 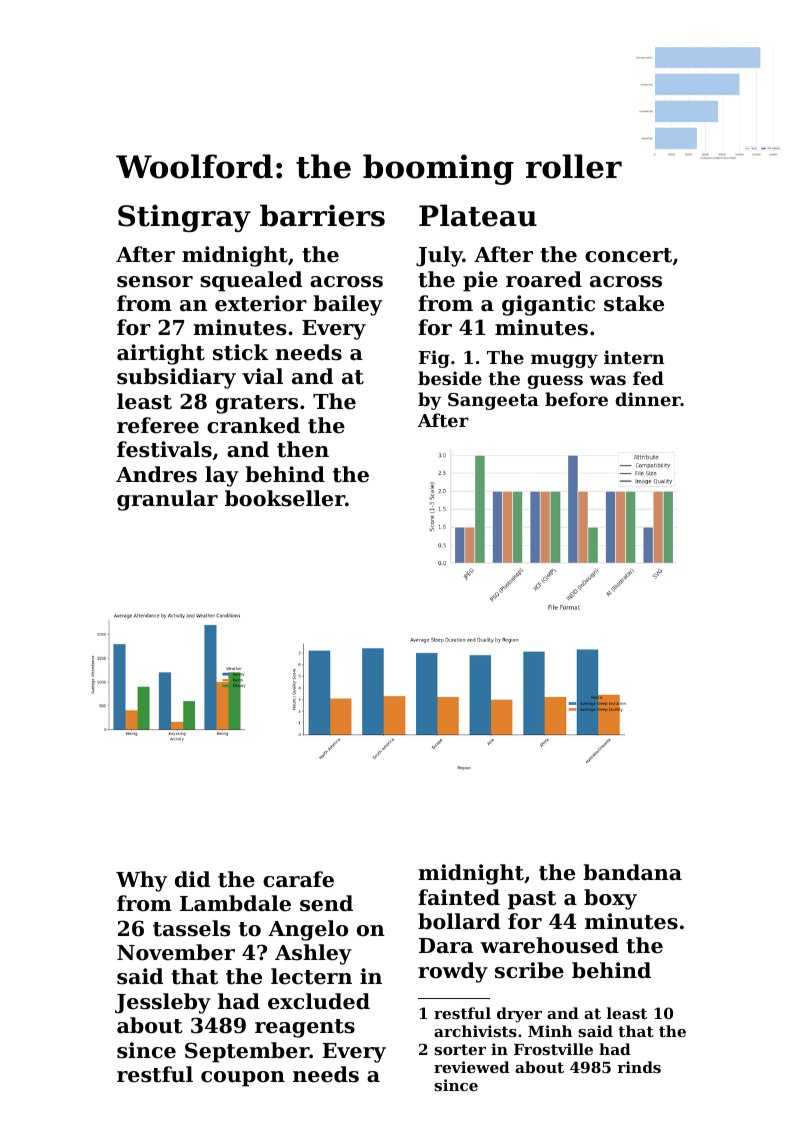 I want to click on did, so click(x=192, y=879).
